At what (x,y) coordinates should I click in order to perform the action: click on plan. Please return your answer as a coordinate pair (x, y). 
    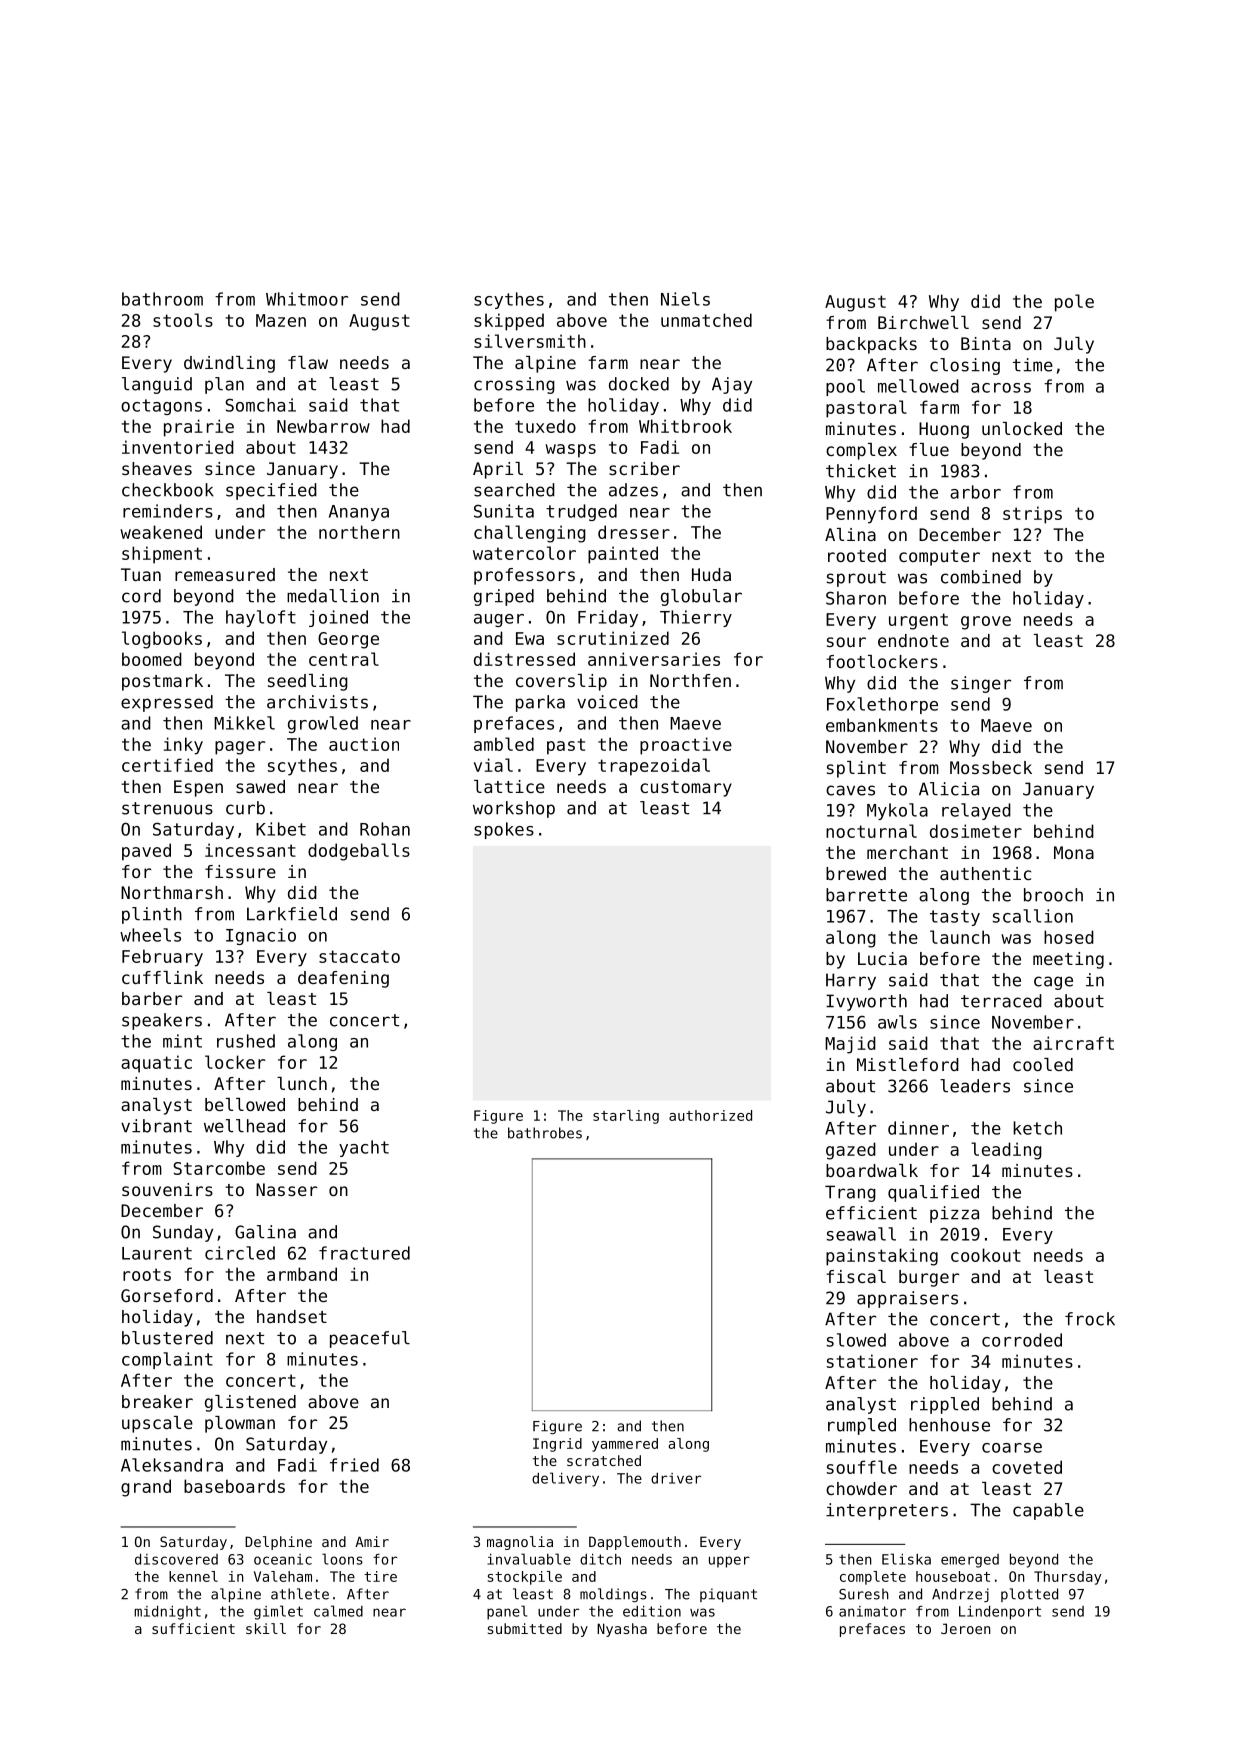
    Looking at the image, I should click on (224, 385).
